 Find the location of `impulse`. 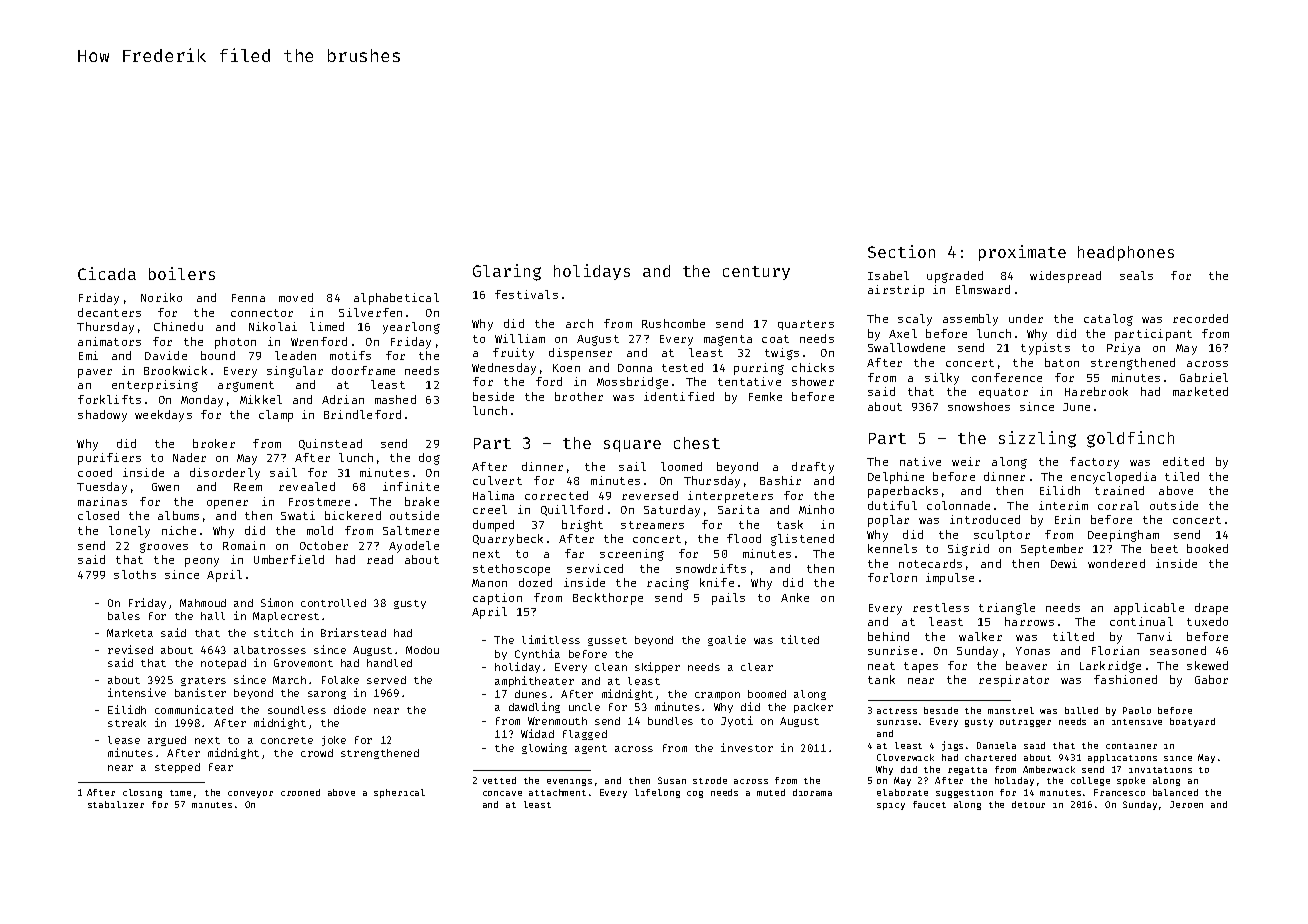

impulse is located at coordinates (950, 579).
